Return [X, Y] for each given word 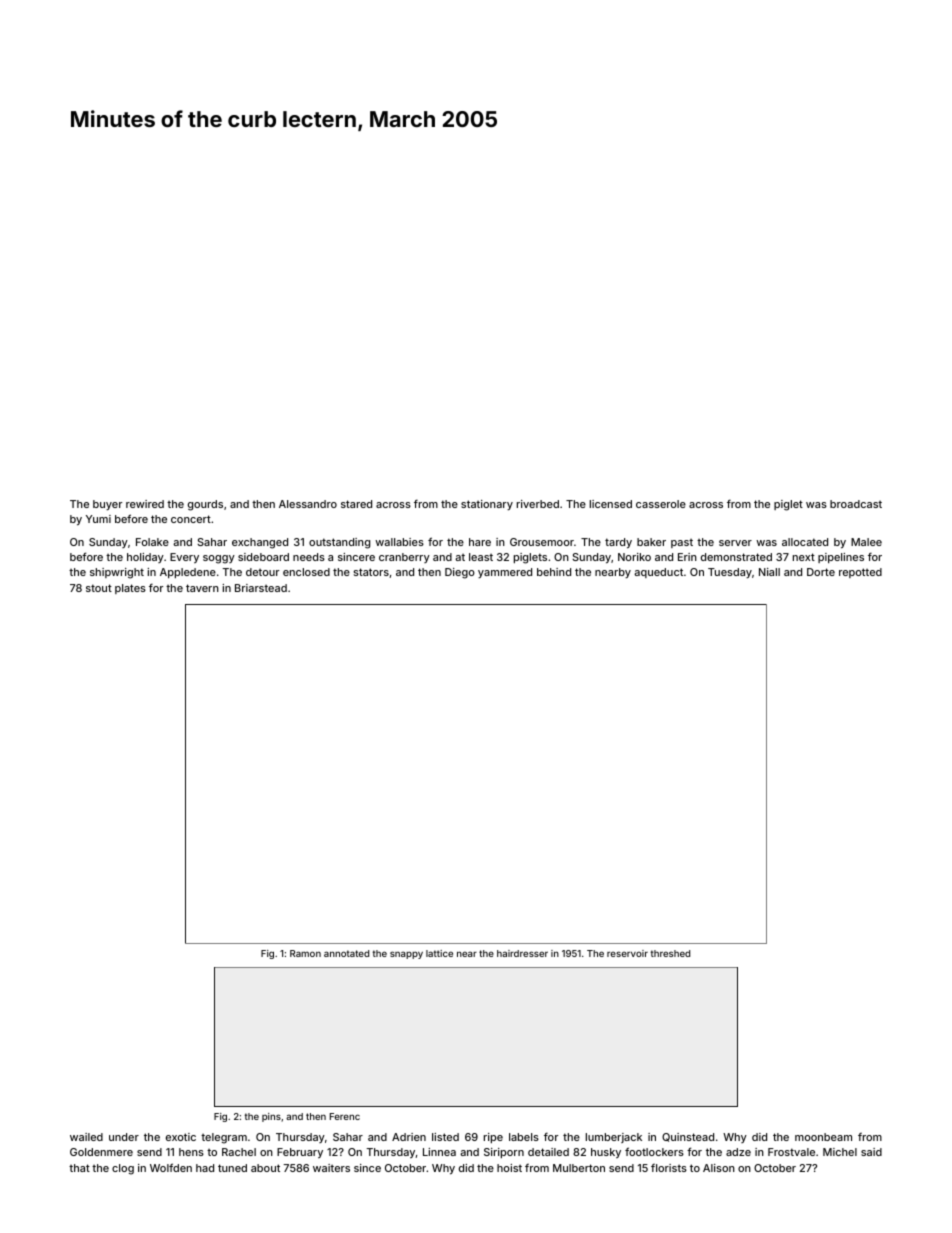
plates [130, 589]
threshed [670, 953]
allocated [805, 542]
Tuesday [730, 573]
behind [554, 572]
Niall [769, 572]
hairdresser [522, 953]
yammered [505, 573]
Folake [152, 542]
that [79, 1168]
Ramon [305, 953]
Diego [460, 573]
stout [99, 588]
